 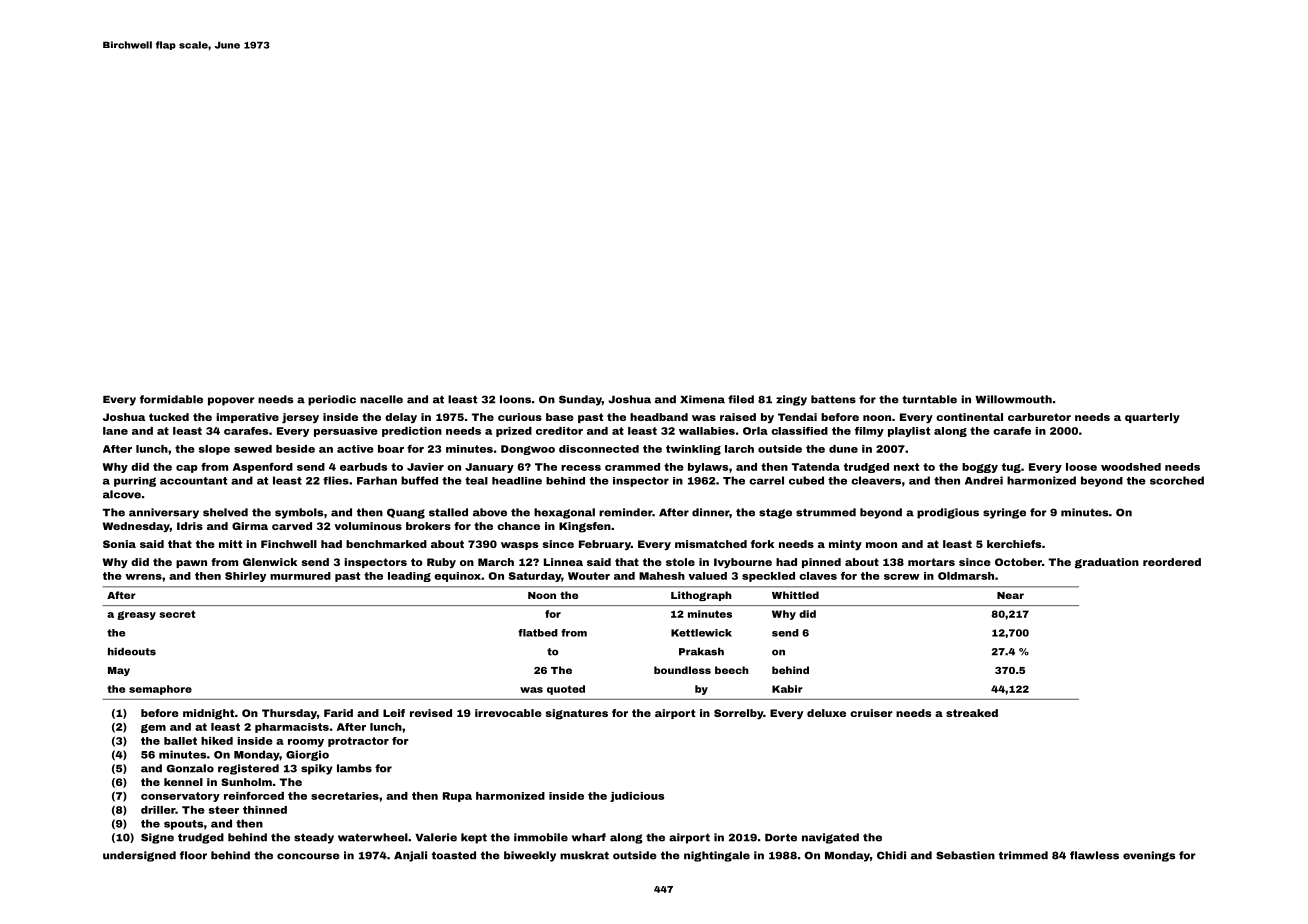 I want to click on reordered, so click(x=1172, y=562).
